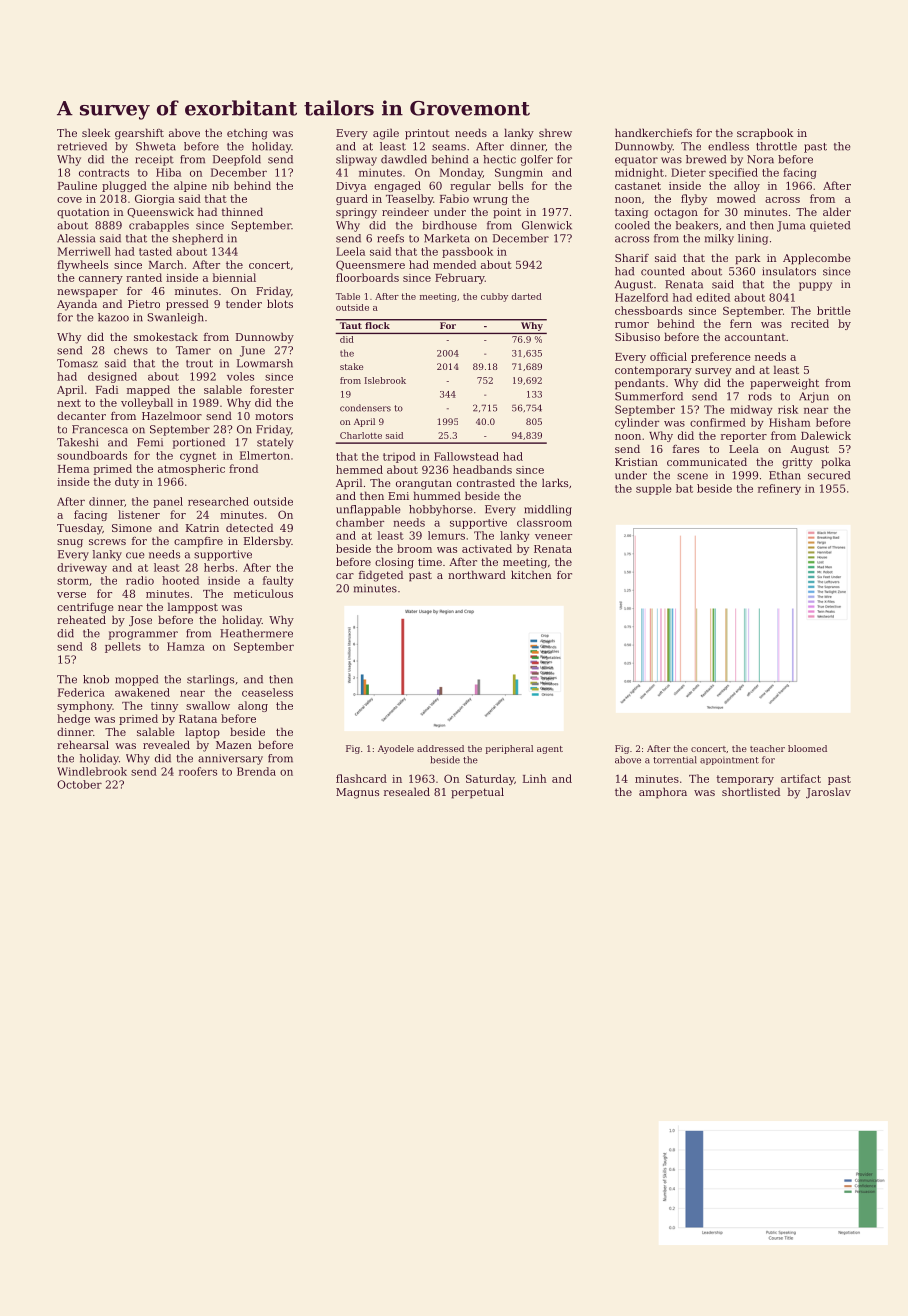  What do you see at coordinates (632, 325) in the screenshot?
I see `rumor` at bounding box center [632, 325].
